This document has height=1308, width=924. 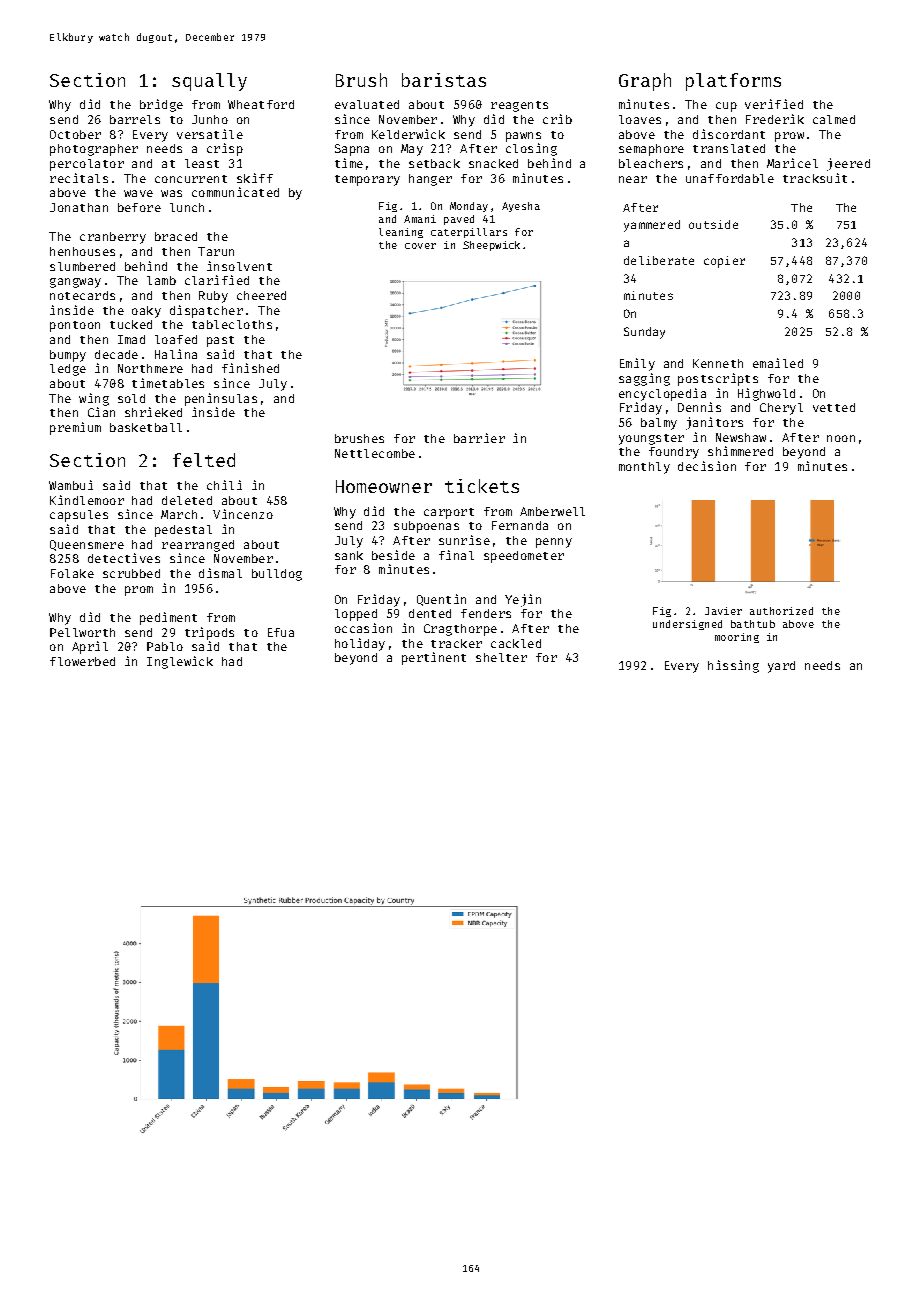 I want to click on tracksuit, so click(x=815, y=178).
